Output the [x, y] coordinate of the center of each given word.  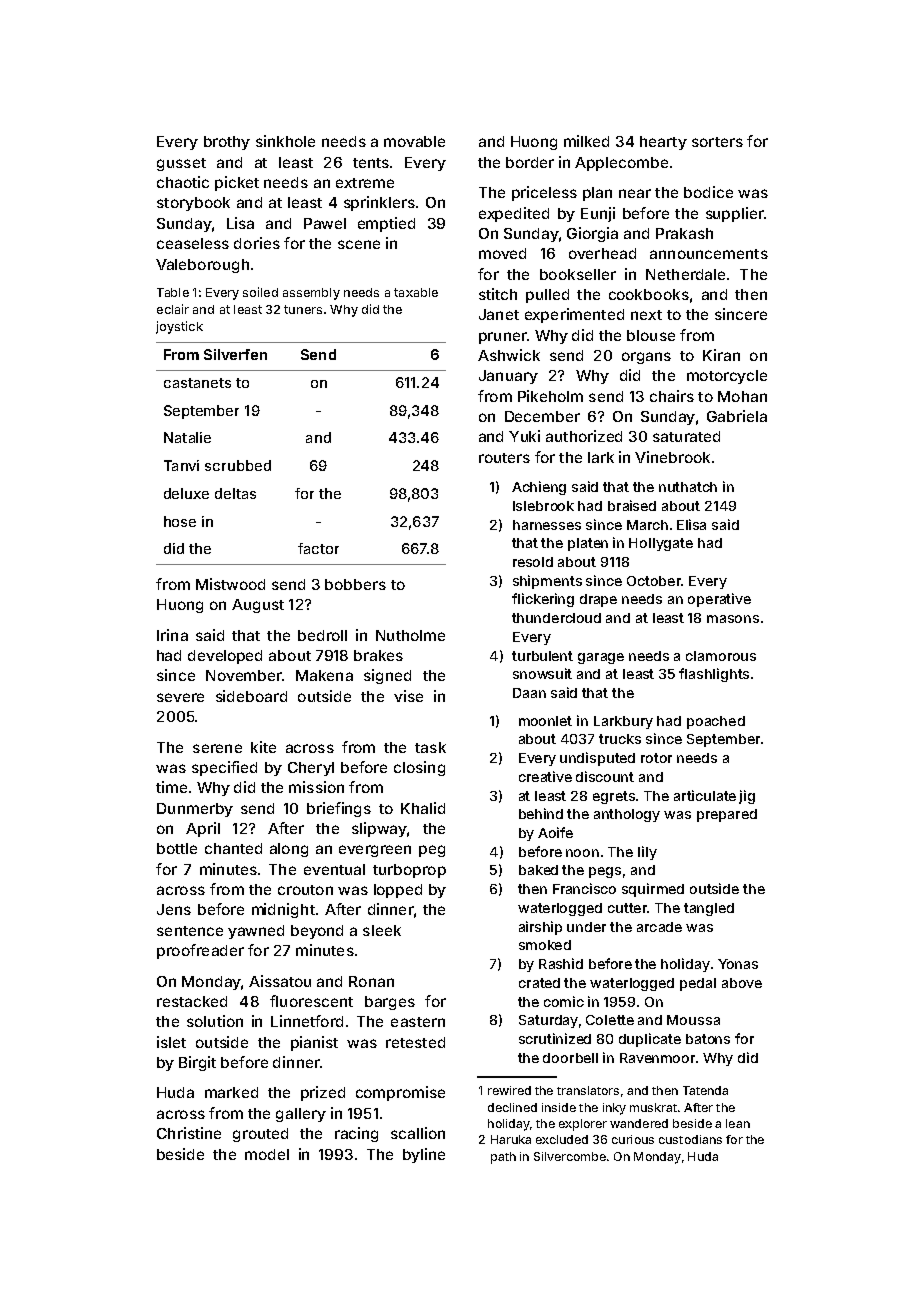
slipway [379, 829]
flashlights [714, 675]
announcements [709, 254]
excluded [562, 1139]
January [508, 377]
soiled [260, 292]
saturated [686, 436]
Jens [174, 909]
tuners [303, 309]
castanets [197, 383]
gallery [301, 1115]
